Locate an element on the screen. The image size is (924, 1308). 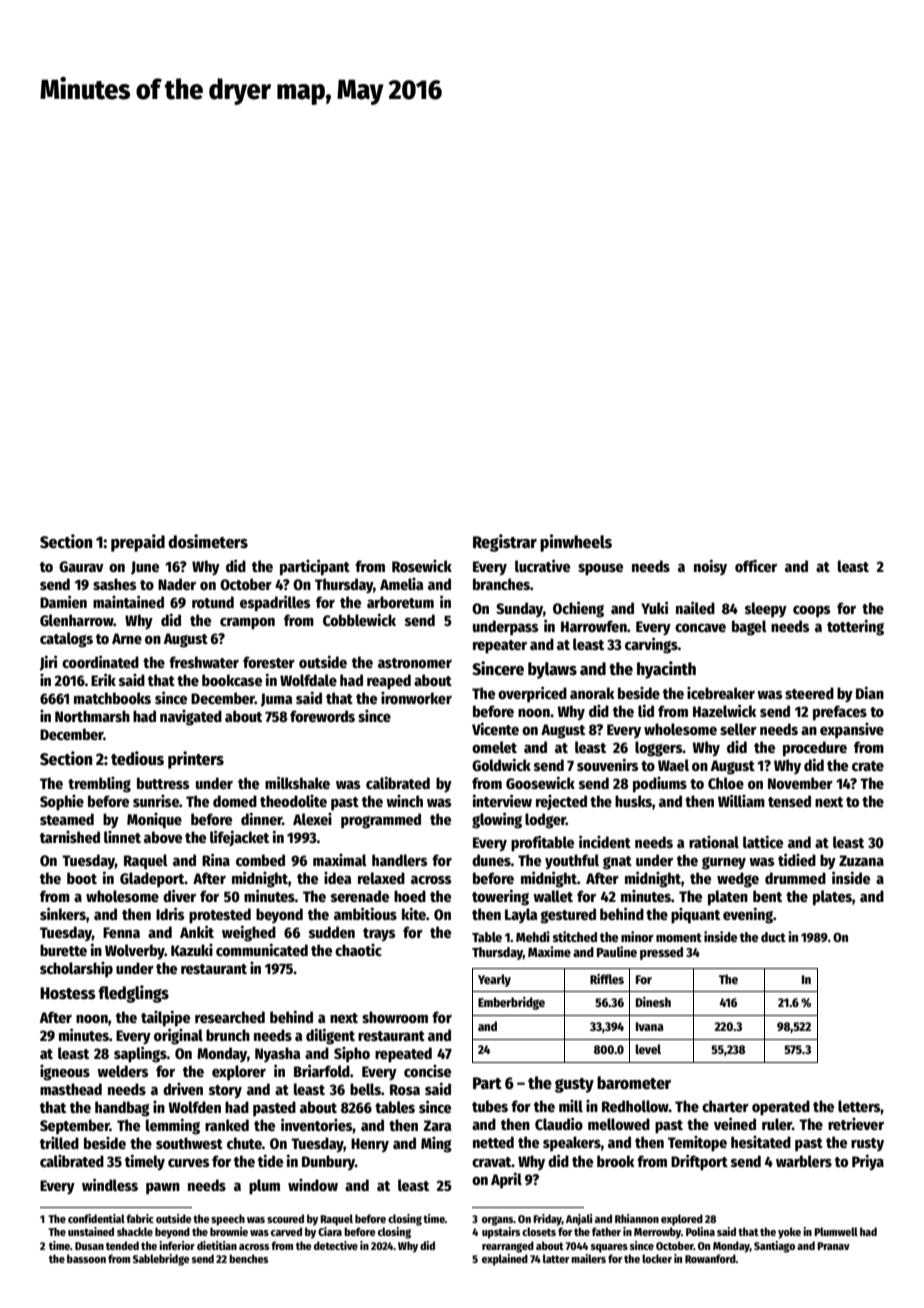
researched is located at coordinates (230, 1017).
